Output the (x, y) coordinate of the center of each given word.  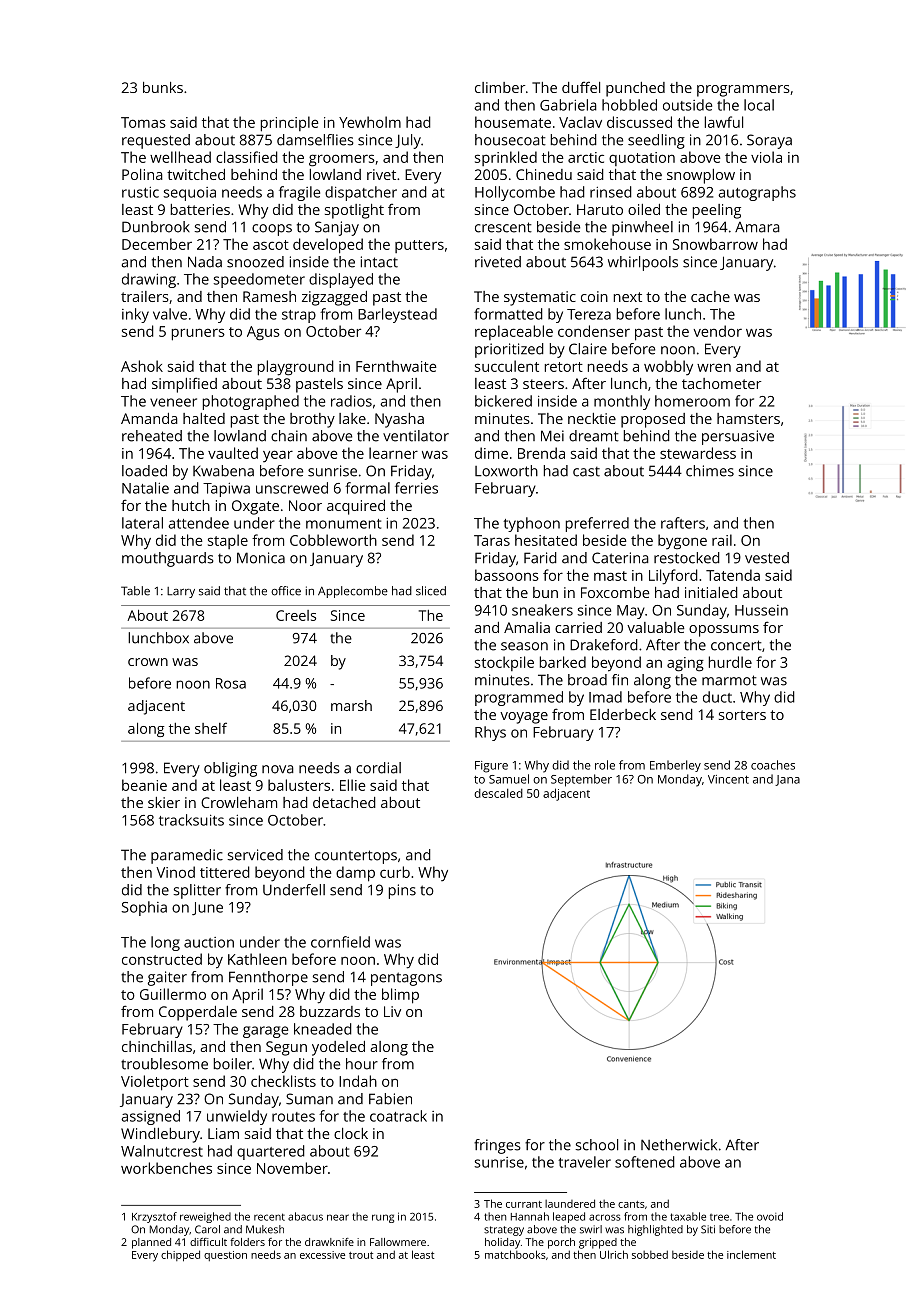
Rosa (231, 683)
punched (635, 89)
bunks (163, 87)
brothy (312, 420)
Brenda (541, 453)
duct (717, 697)
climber (500, 87)
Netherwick (679, 1145)
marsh (351, 705)
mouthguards (168, 559)
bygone (682, 541)
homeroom (692, 401)
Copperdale (198, 1013)
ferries (416, 488)
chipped (180, 1256)
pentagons (406, 979)
